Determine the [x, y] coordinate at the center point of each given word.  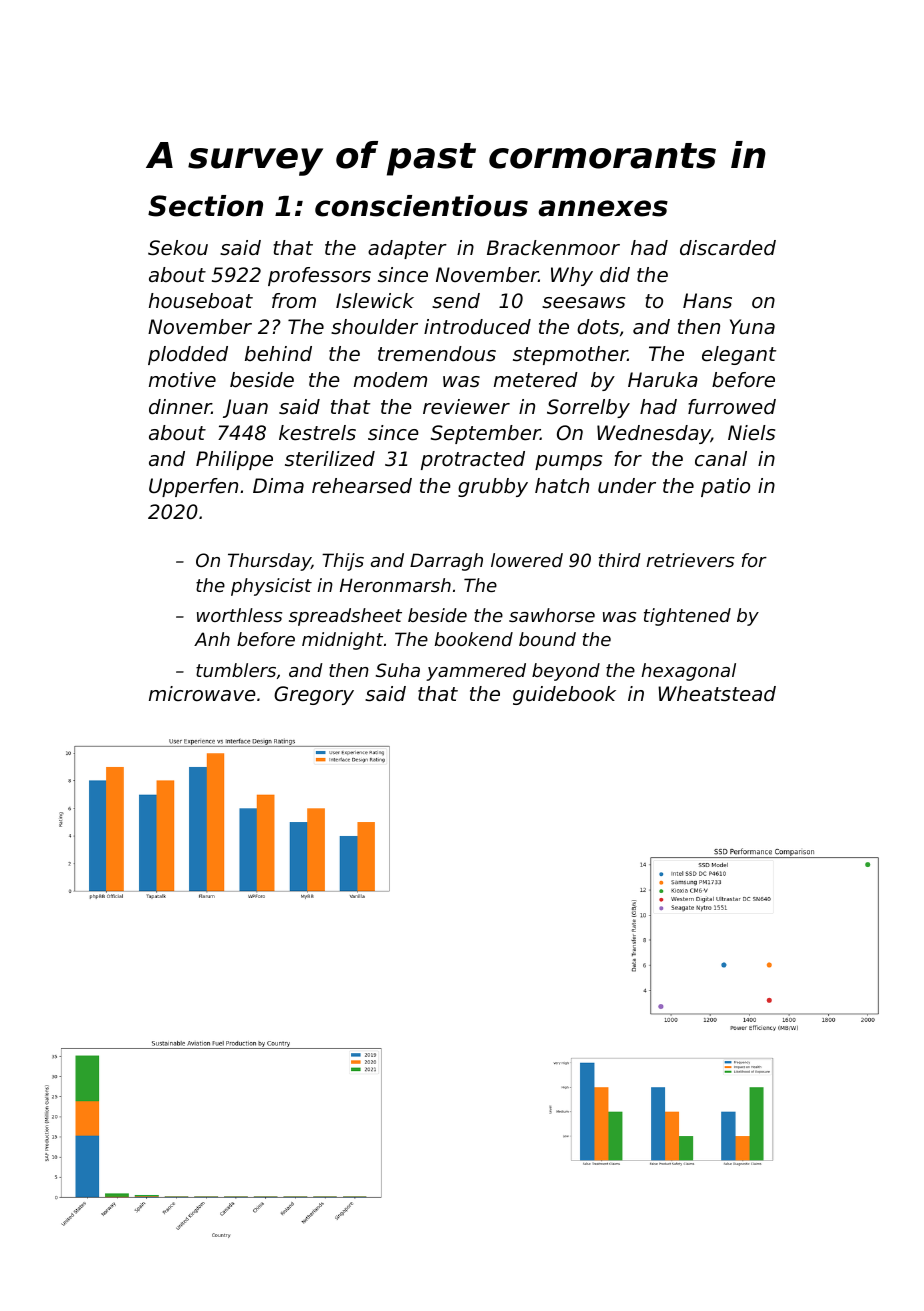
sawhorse [552, 615]
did [615, 275]
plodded [188, 355]
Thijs [343, 562]
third [620, 560]
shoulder [374, 327]
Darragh [446, 562]
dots [598, 327]
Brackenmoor [553, 248]
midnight [342, 641]
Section [205, 206]
